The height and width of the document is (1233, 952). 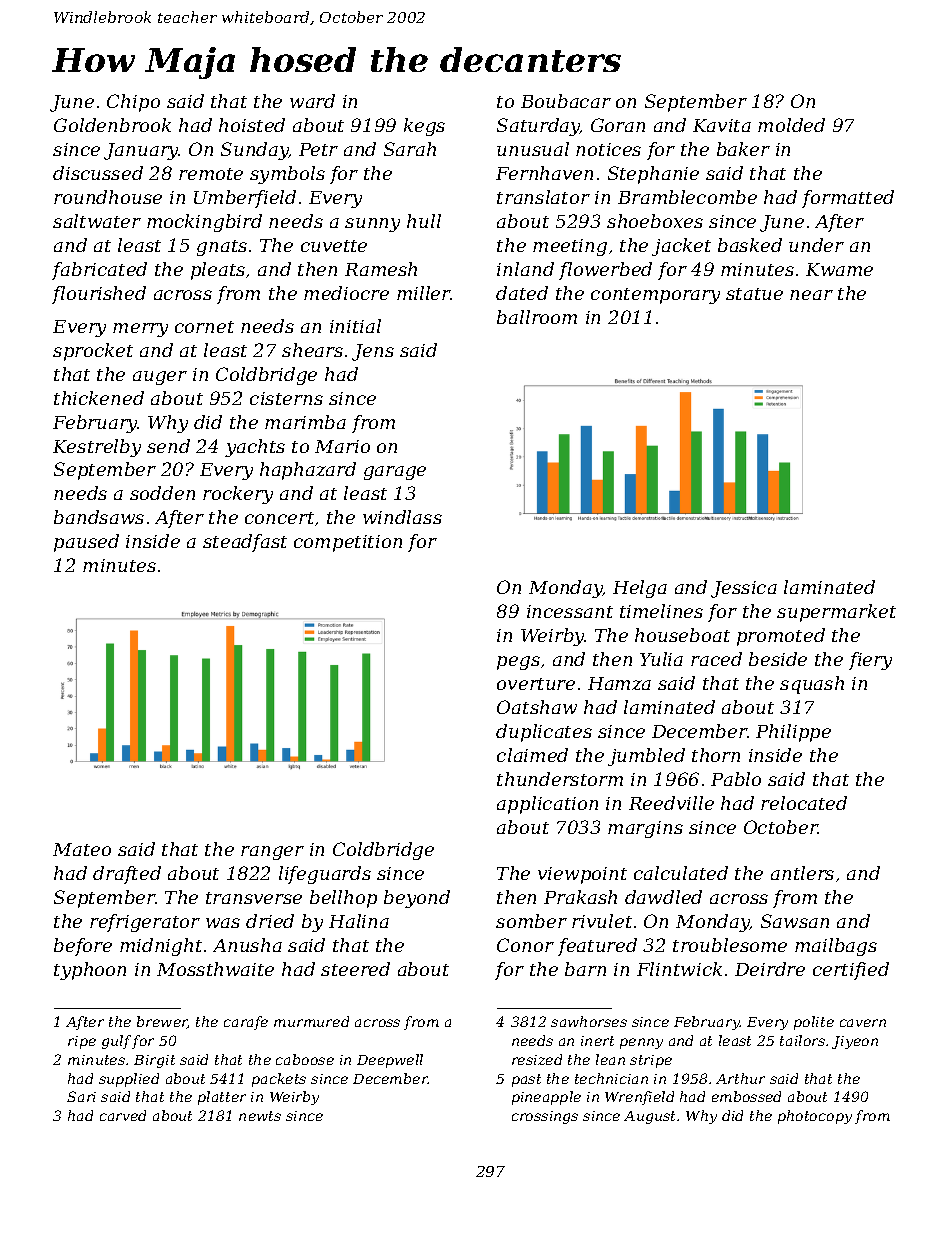 What do you see at coordinates (116, 1042) in the document?
I see `gulf` at bounding box center [116, 1042].
